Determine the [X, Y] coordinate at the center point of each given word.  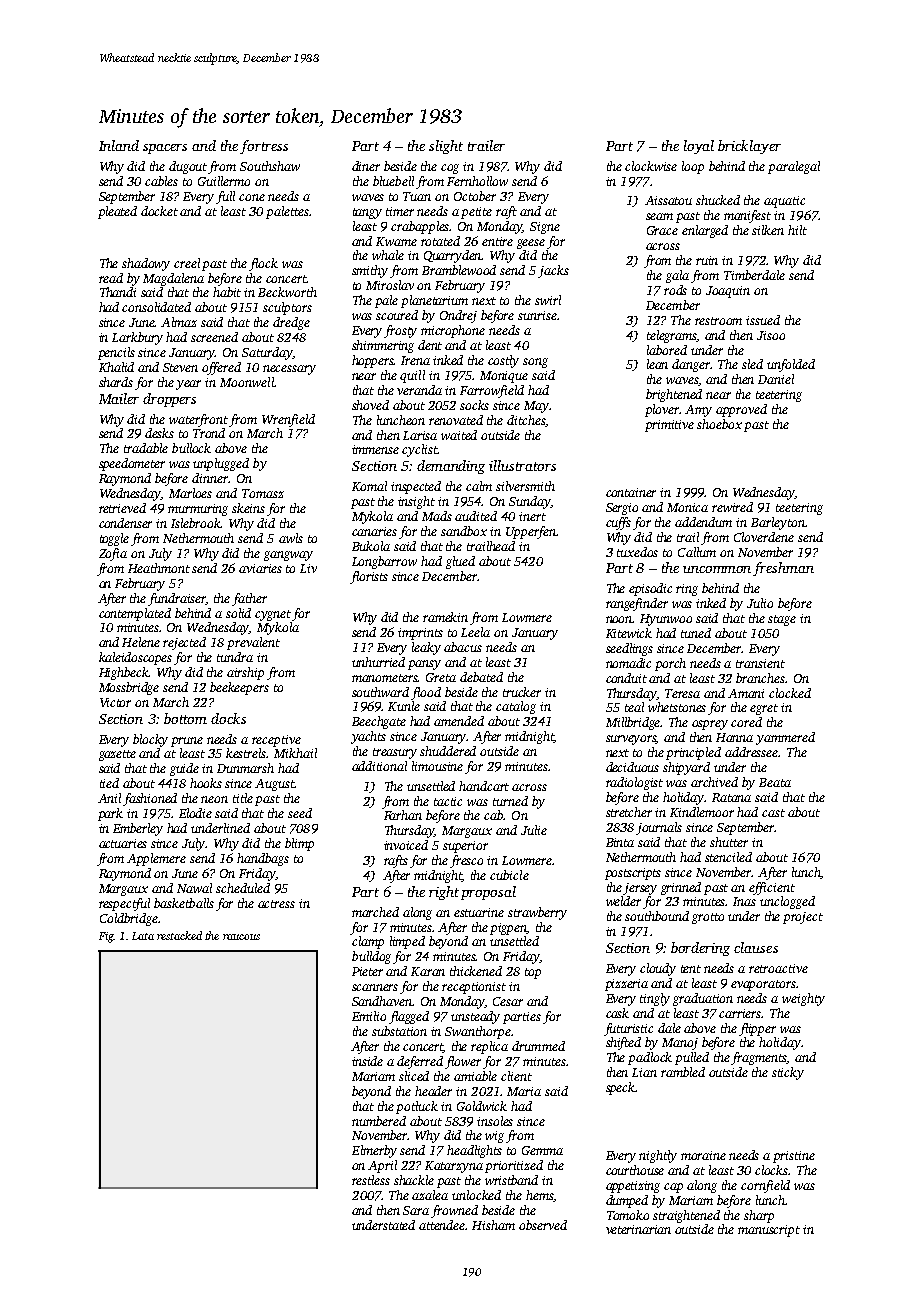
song [535, 363]
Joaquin [728, 292]
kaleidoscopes [135, 658]
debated [481, 677]
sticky [788, 1073]
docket [159, 211]
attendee [442, 1225]
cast [773, 813]
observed [543, 1225]
